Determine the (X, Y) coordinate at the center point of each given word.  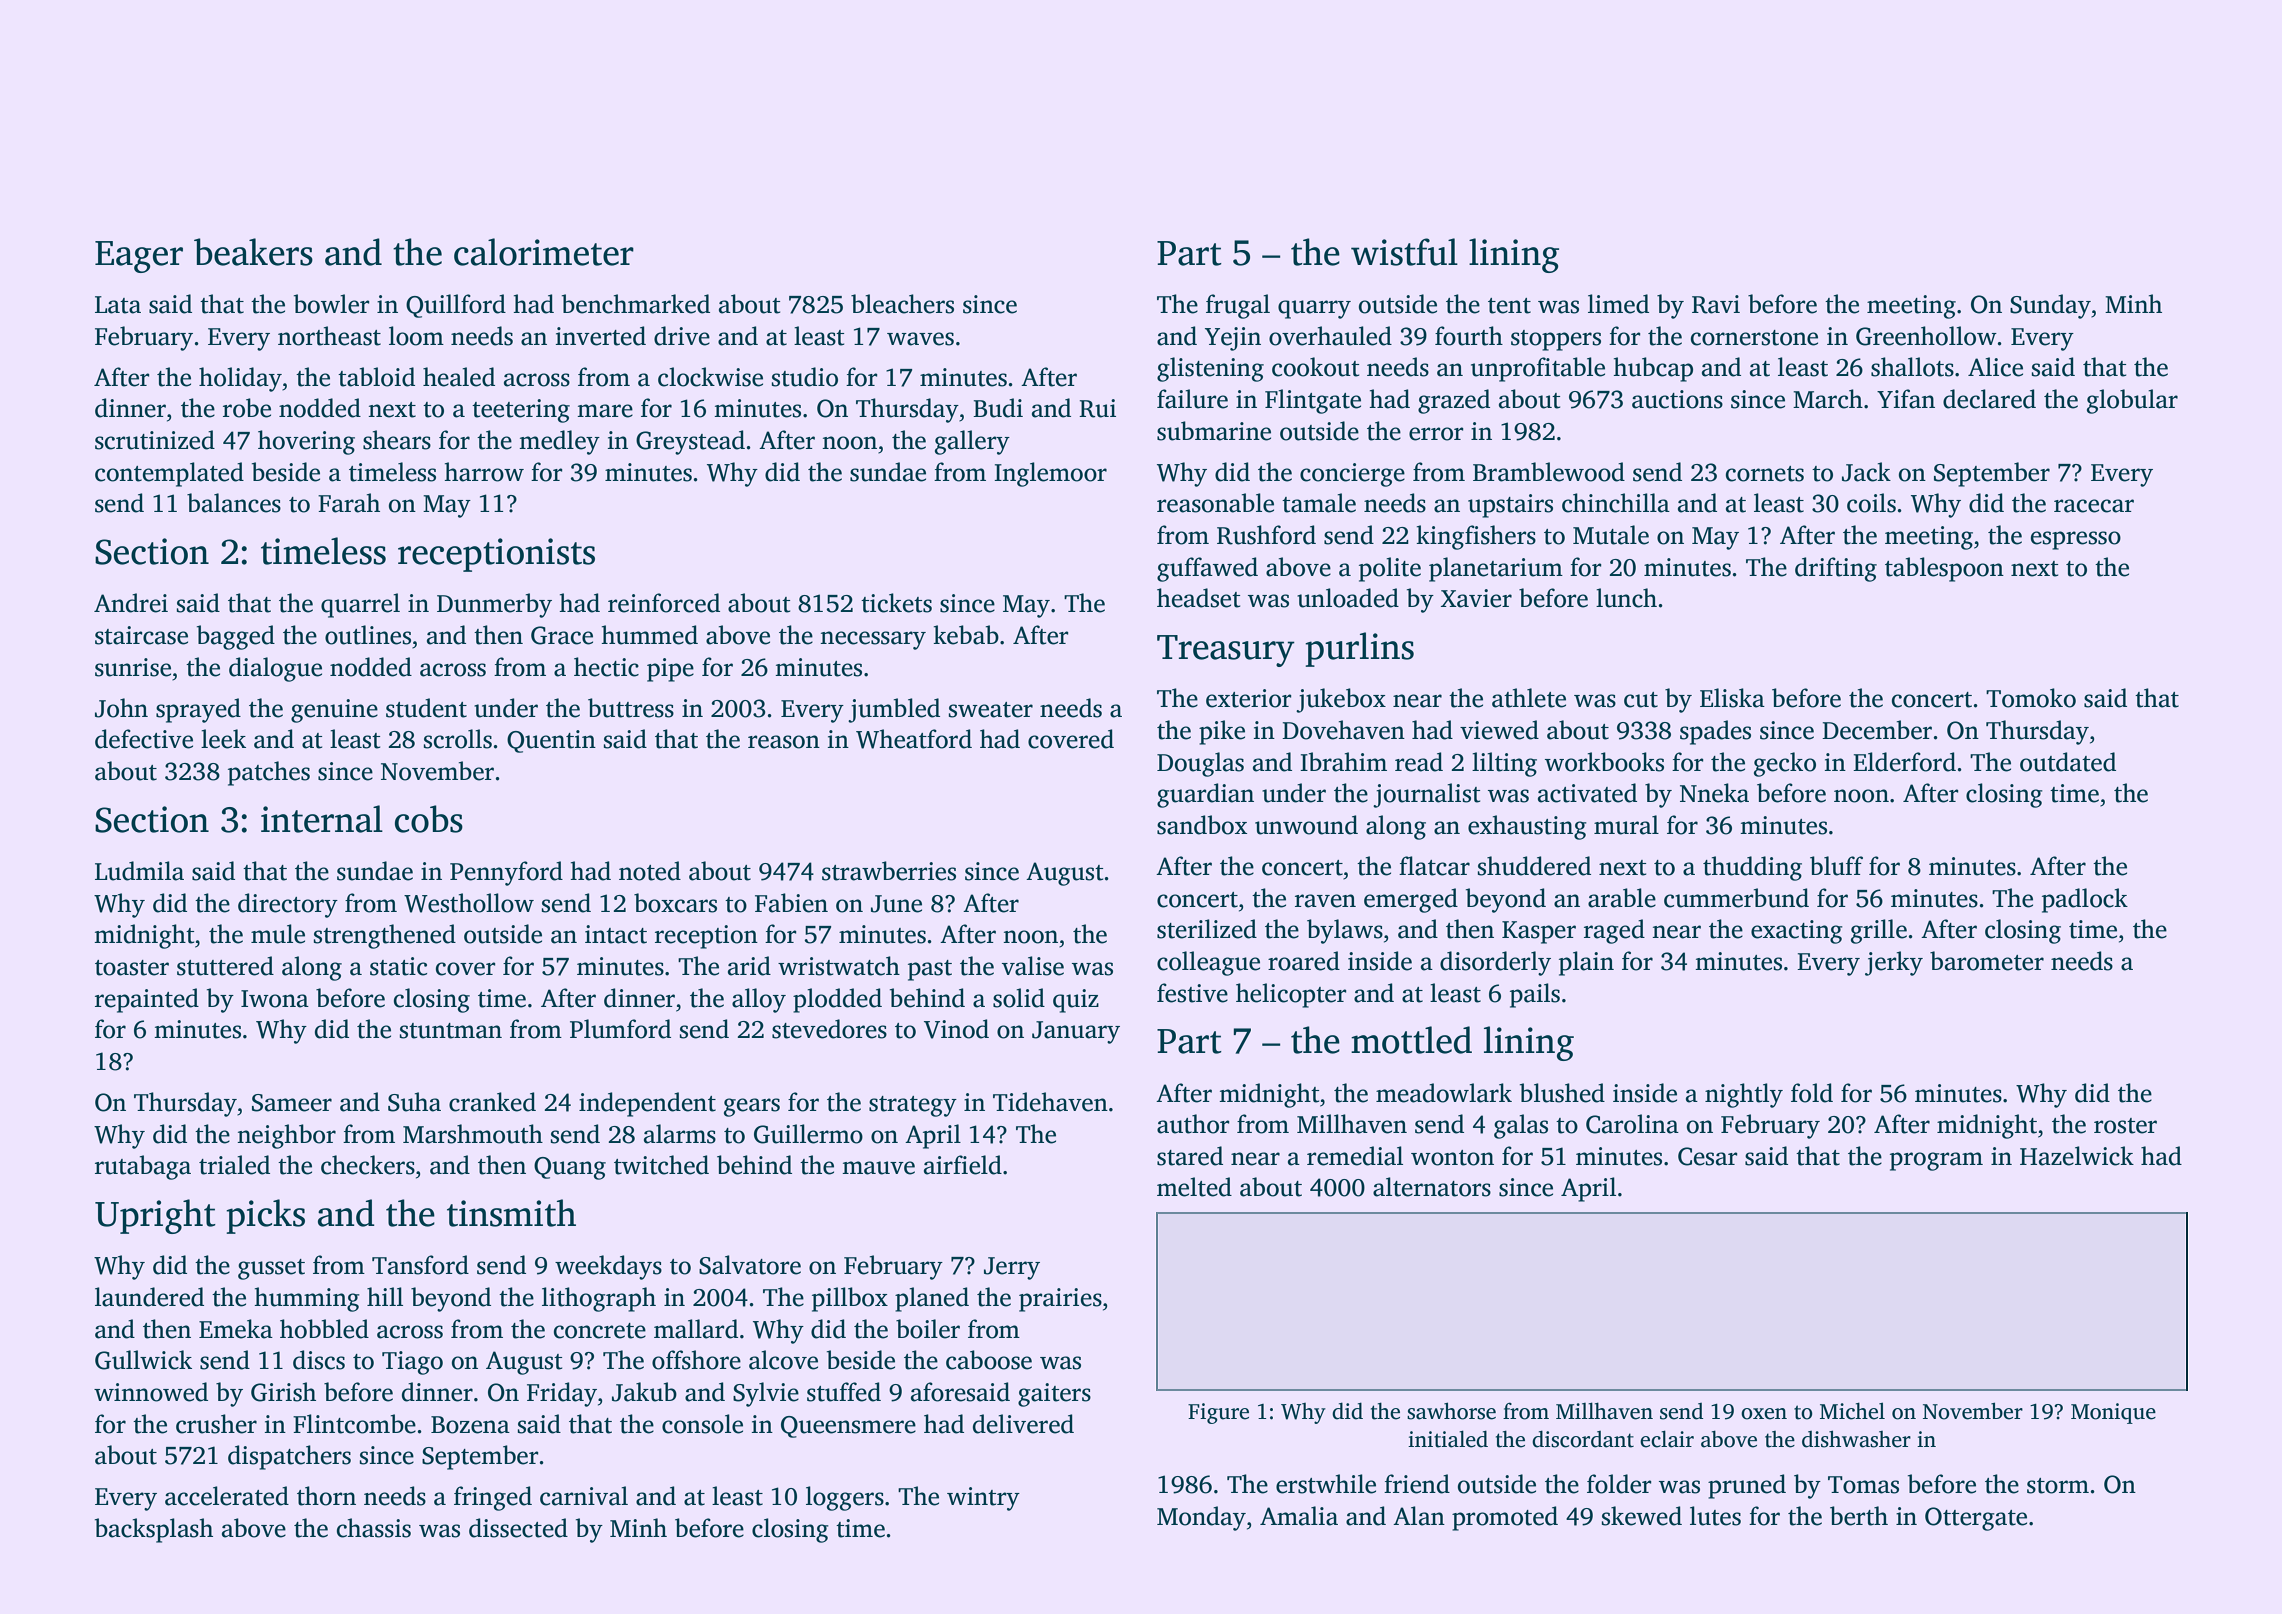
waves (920, 339)
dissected (518, 1528)
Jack (1866, 472)
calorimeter (544, 252)
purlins (1359, 649)
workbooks (1604, 762)
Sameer (292, 1103)
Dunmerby (494, 605)
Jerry (1012, 1268)
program (1936, 1161)
